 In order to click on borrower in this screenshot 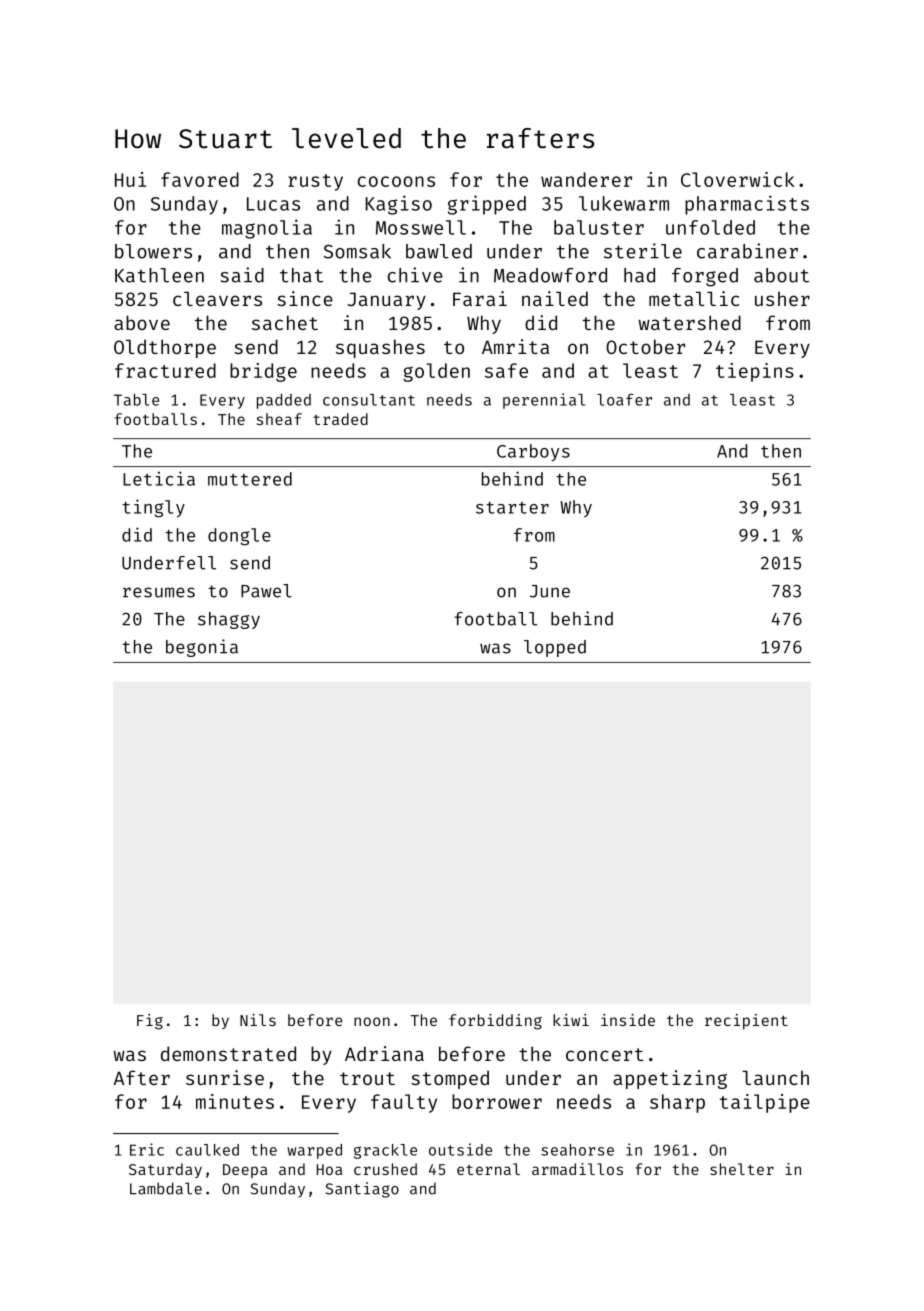, I will do `click(497, 1101)`.
